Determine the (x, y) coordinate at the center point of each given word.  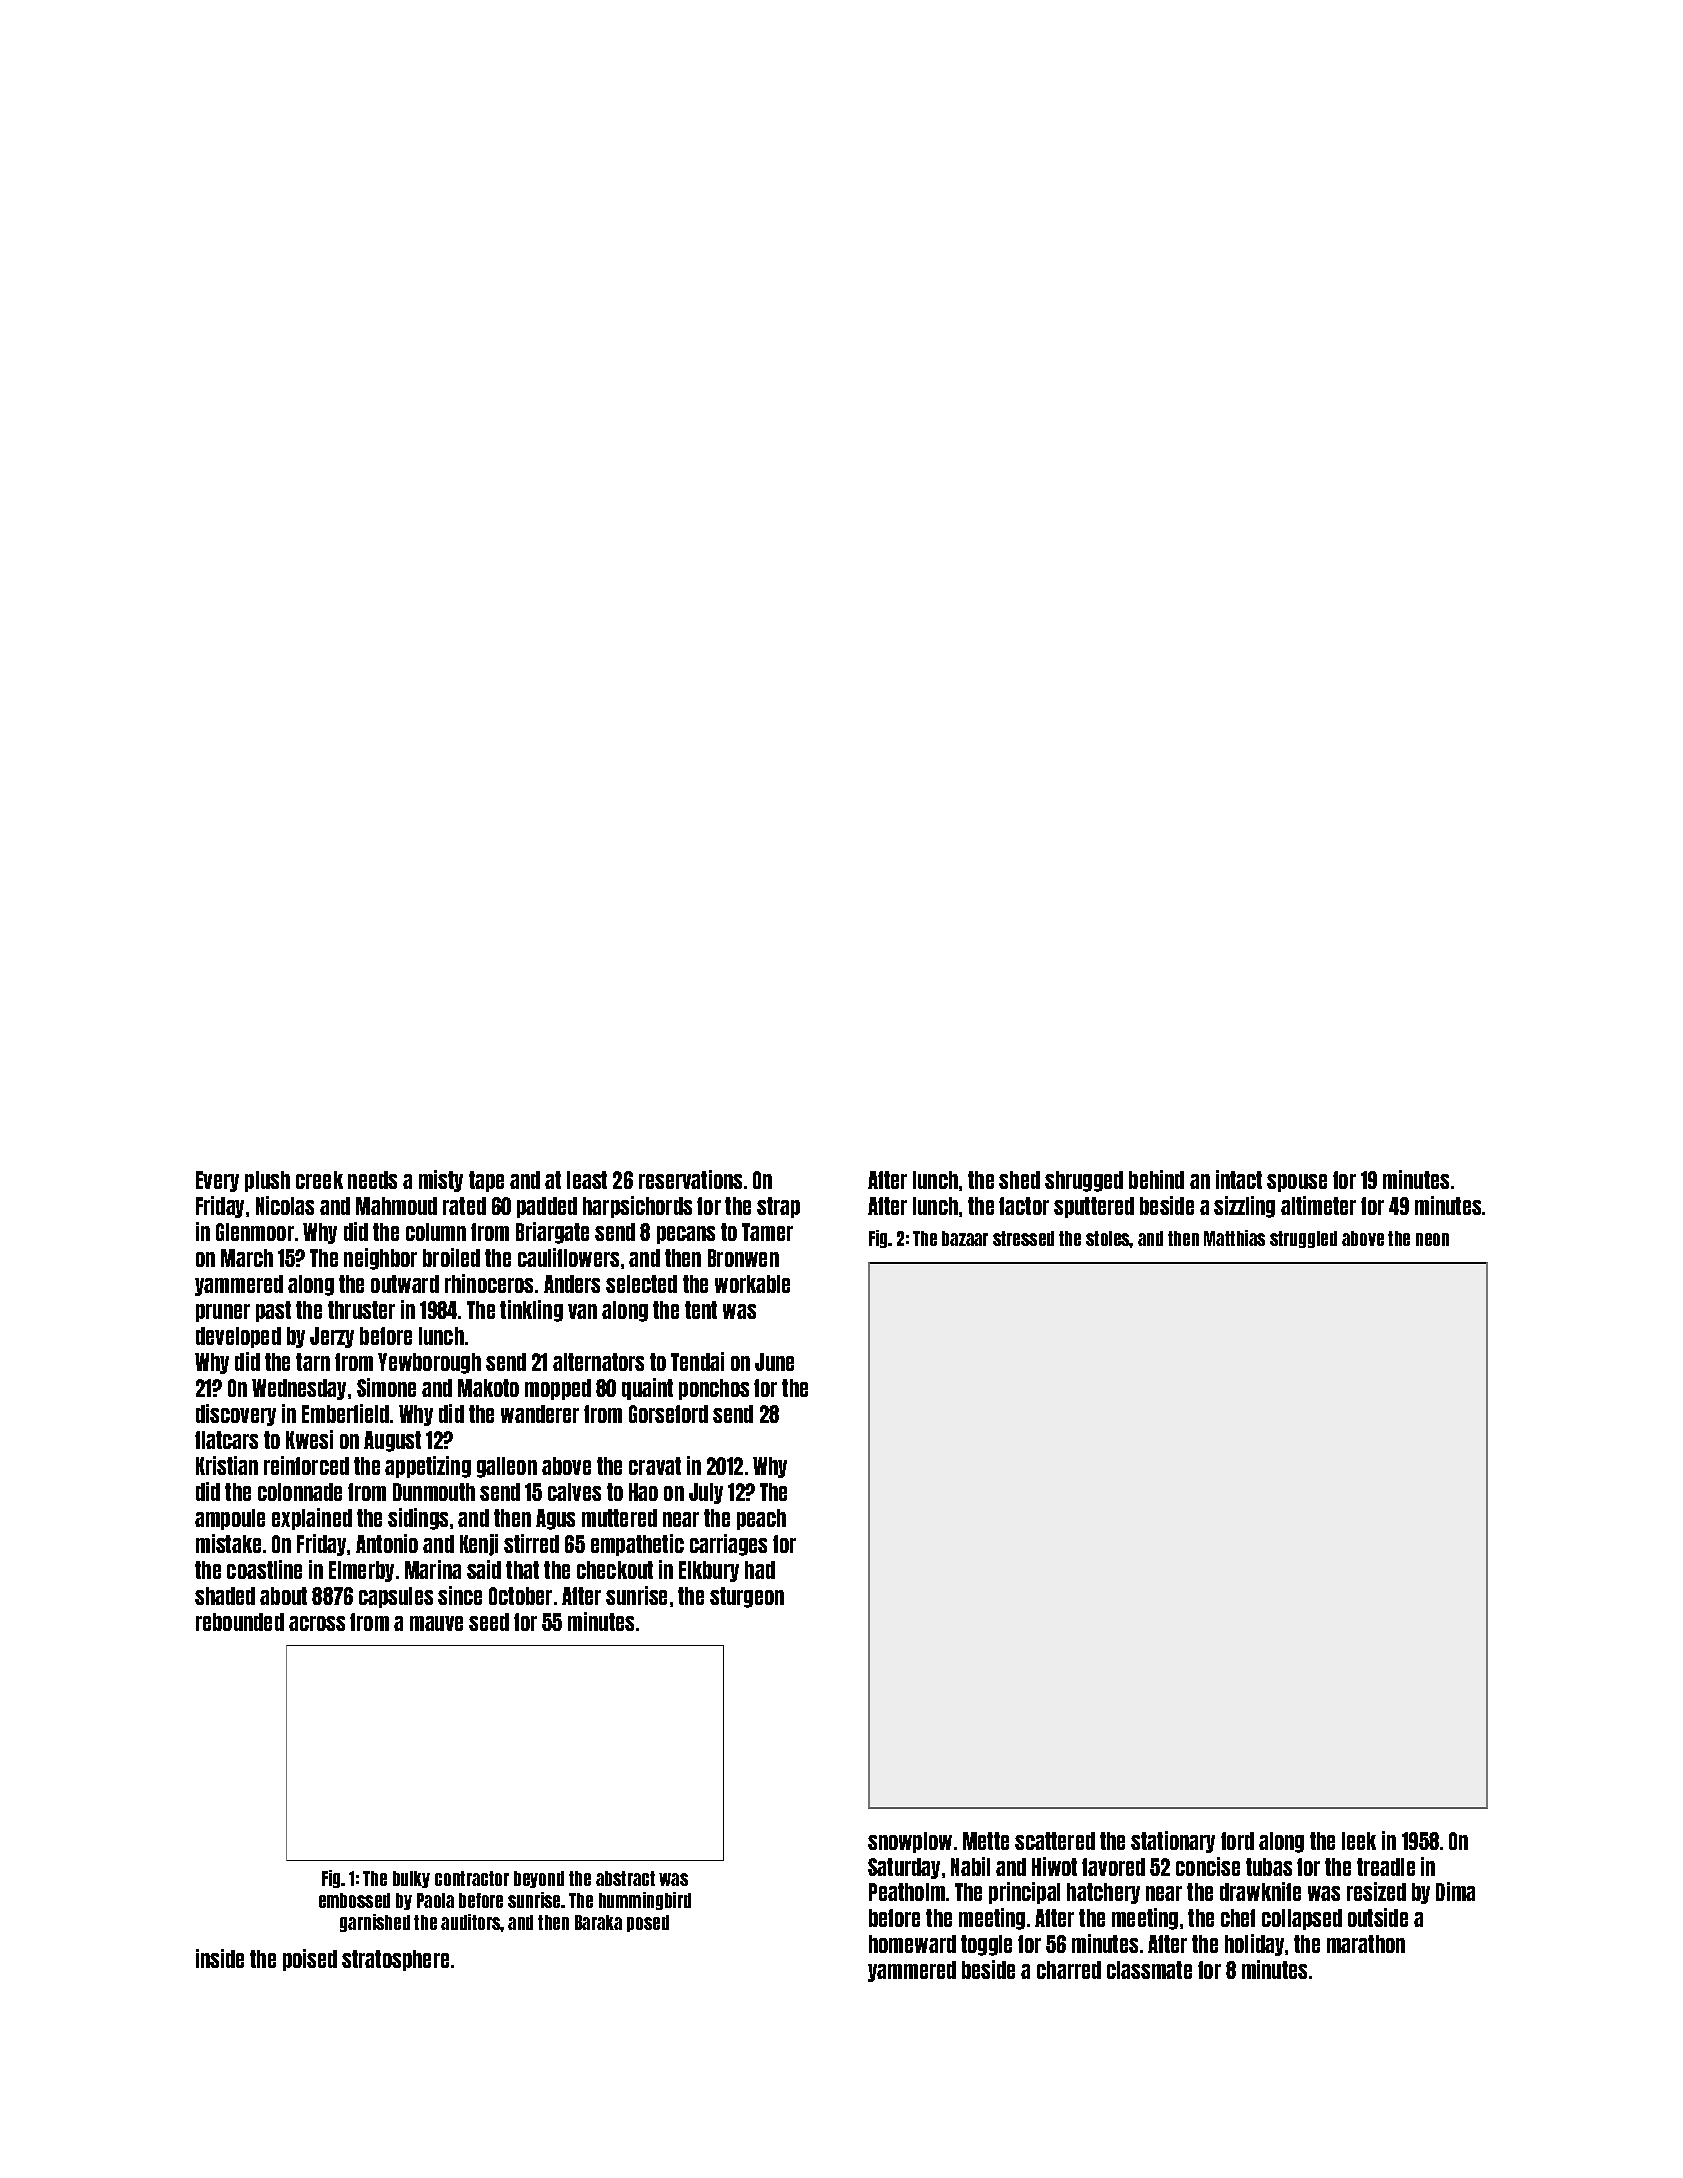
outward (405, 1284)
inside (220, 1958)
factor (1024, 1206)
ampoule (230, 1519)
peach (761, 1519)
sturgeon (747, 1597)
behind (1156, 1179)
